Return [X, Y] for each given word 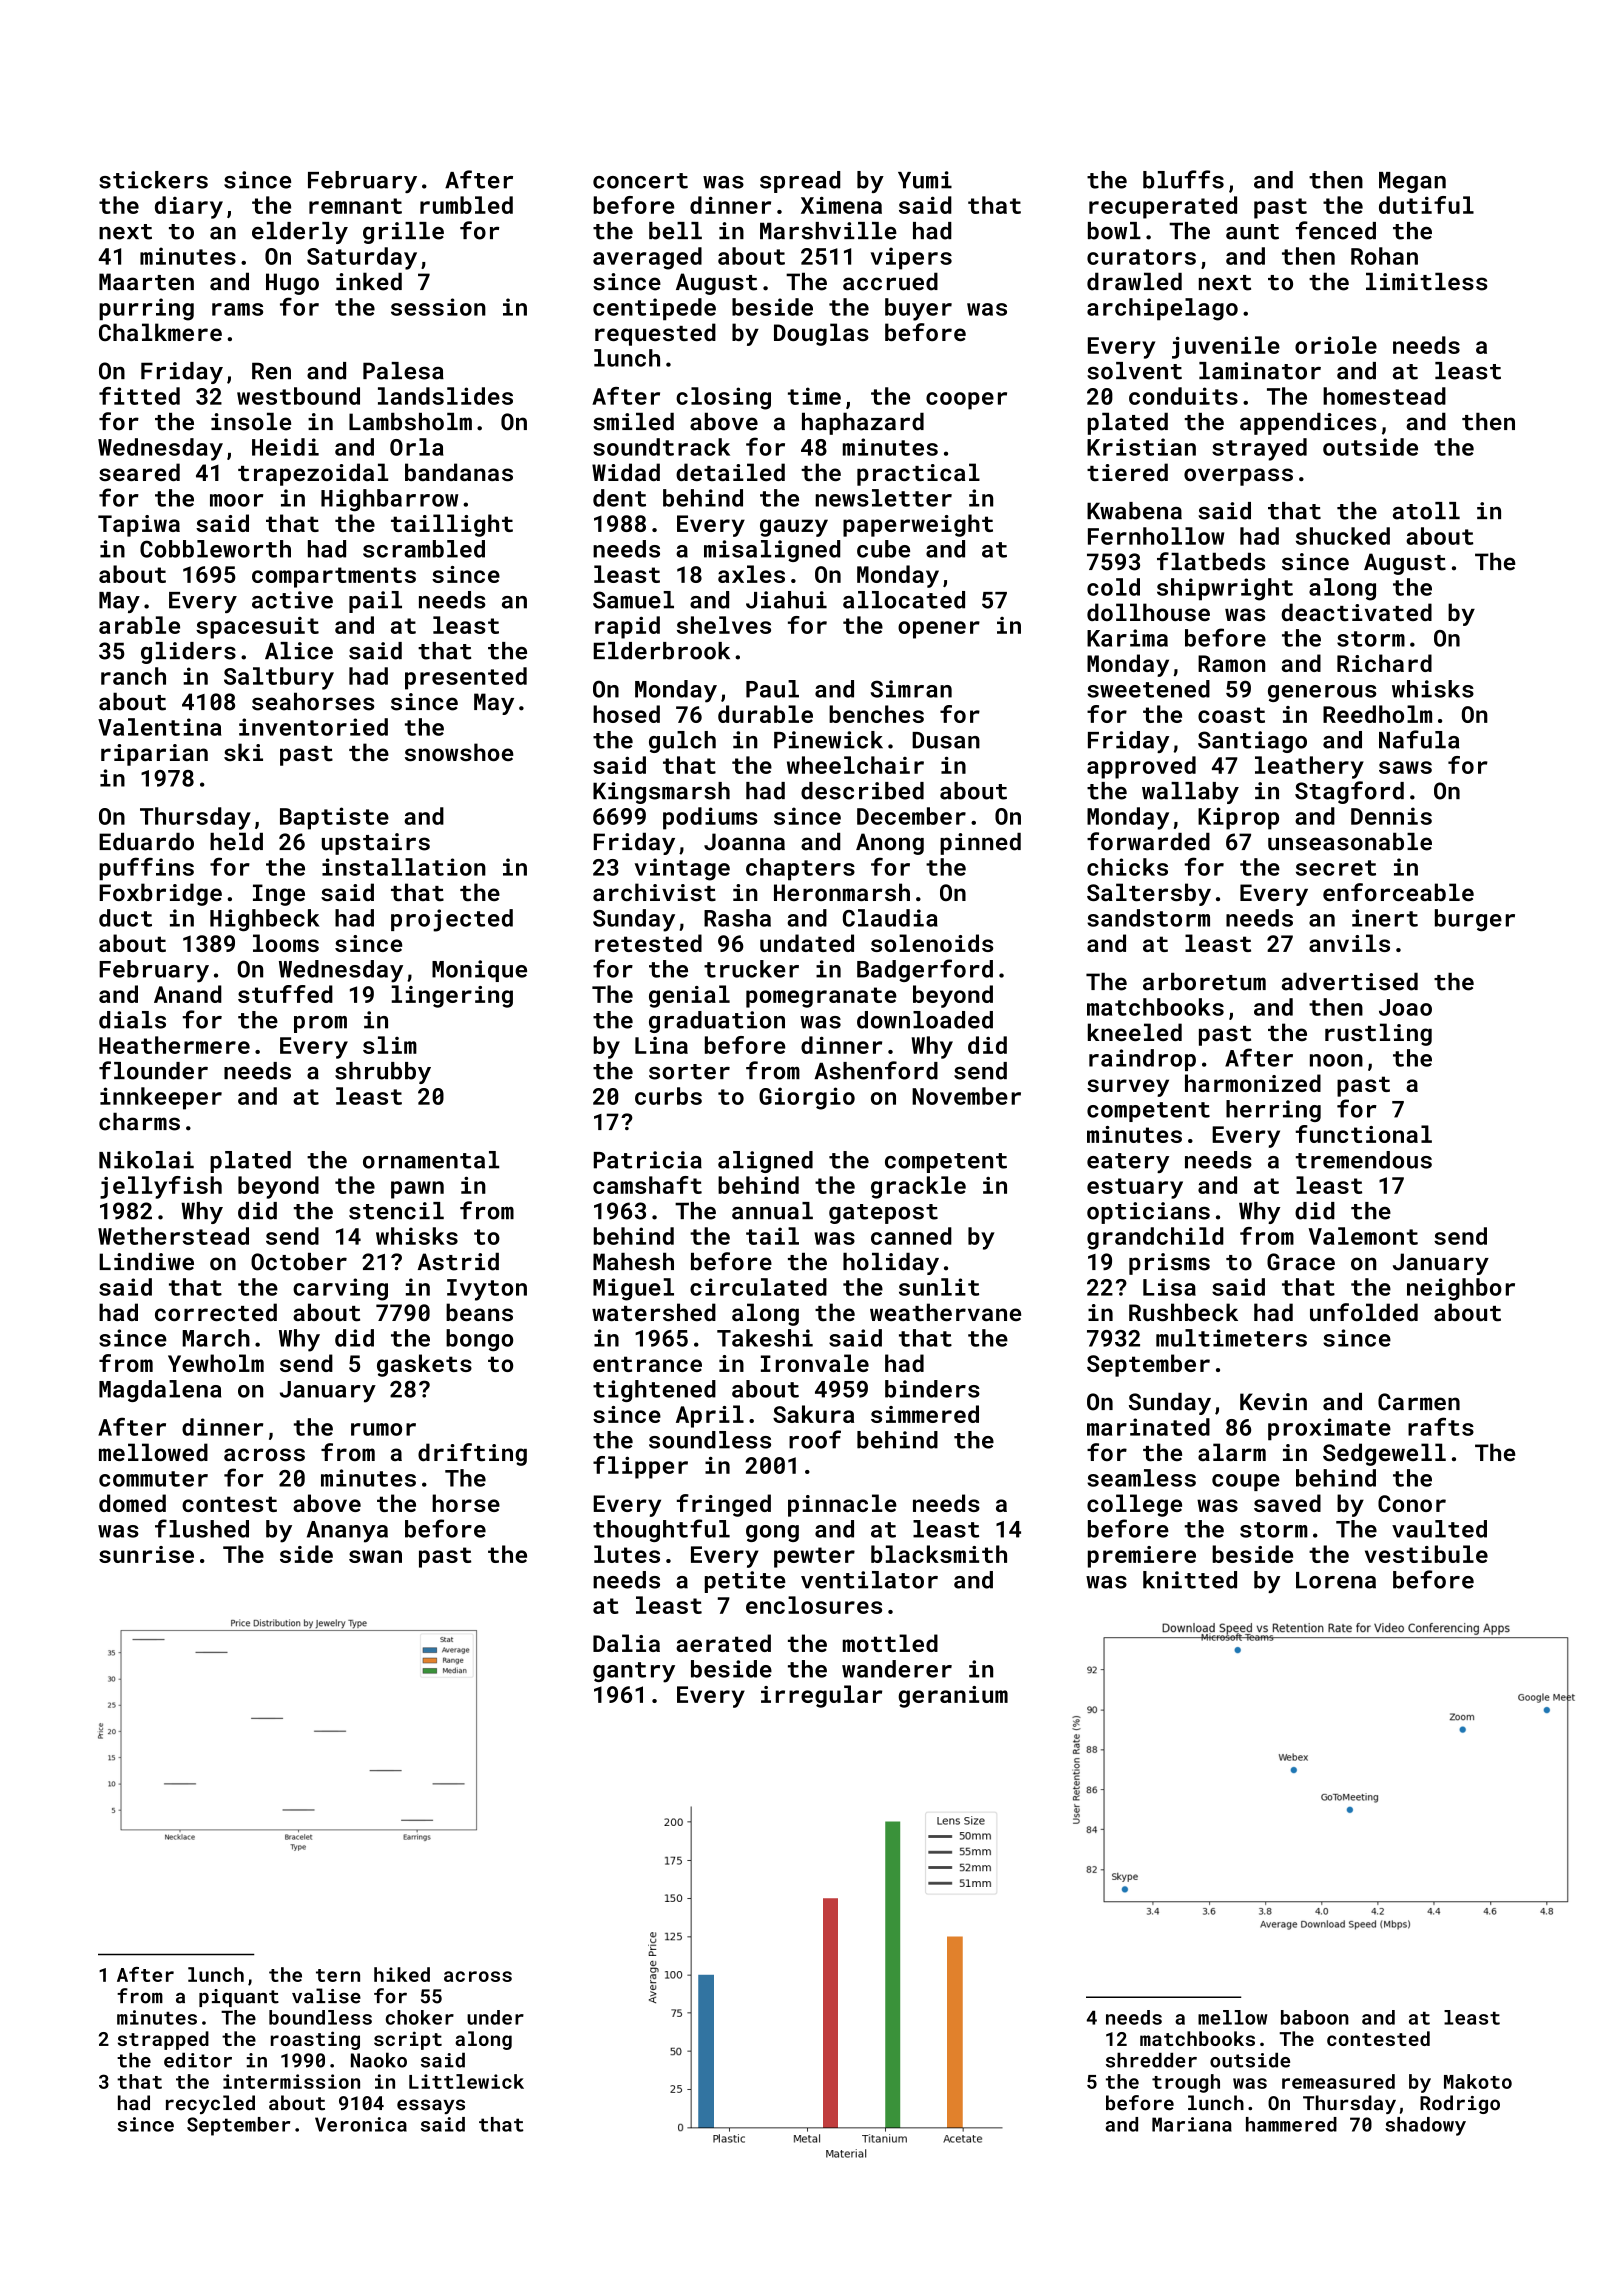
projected [452, 920]
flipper [640, 1467]
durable [765, 714]
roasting [315, 2040]
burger [1475, 920]
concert [640, 181]
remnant [355, 206]
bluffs [1183, 179]
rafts [1441, 1426]
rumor [383, 1429]
